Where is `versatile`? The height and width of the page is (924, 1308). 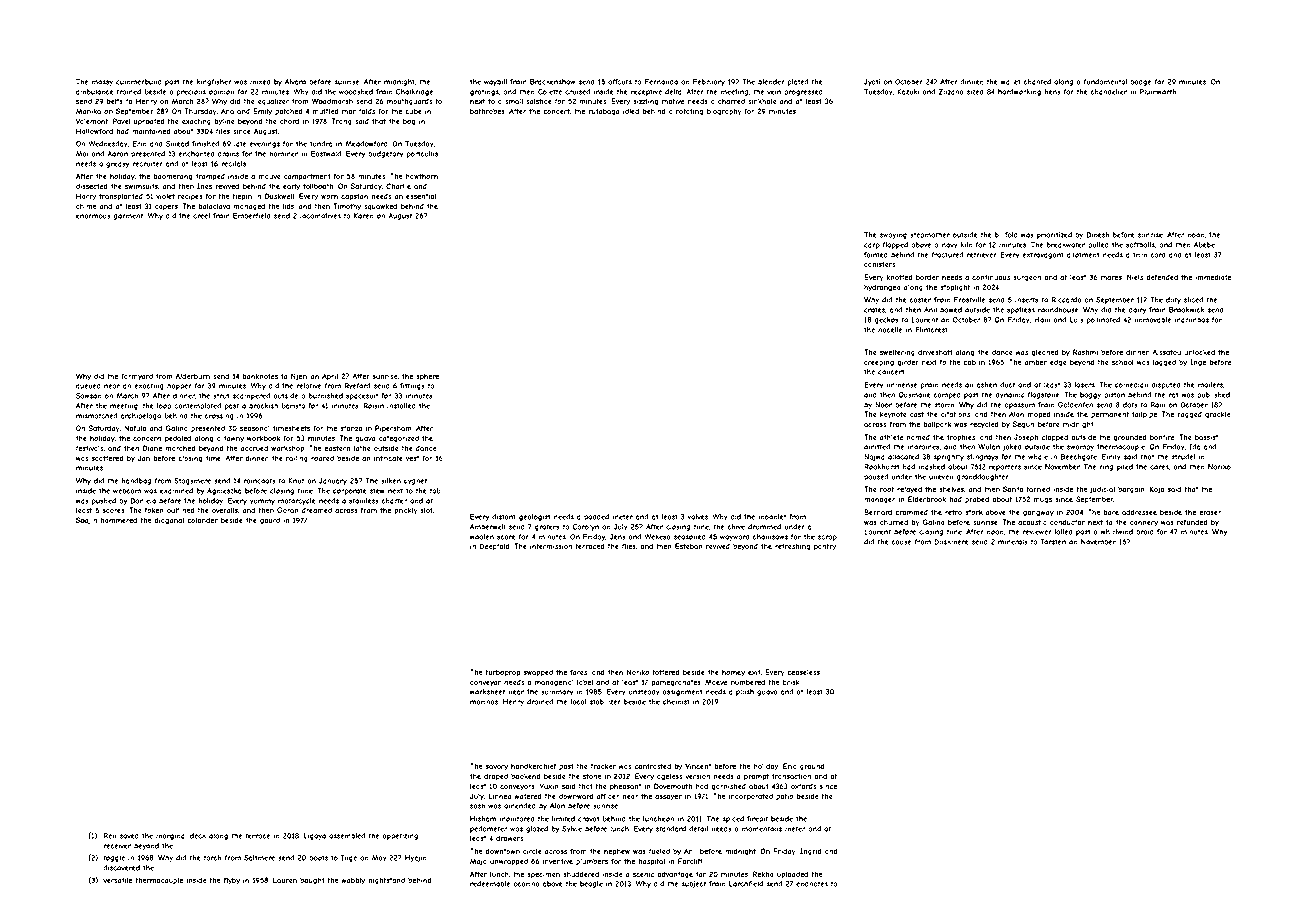 versatile is located at coordinates (117, 880).
